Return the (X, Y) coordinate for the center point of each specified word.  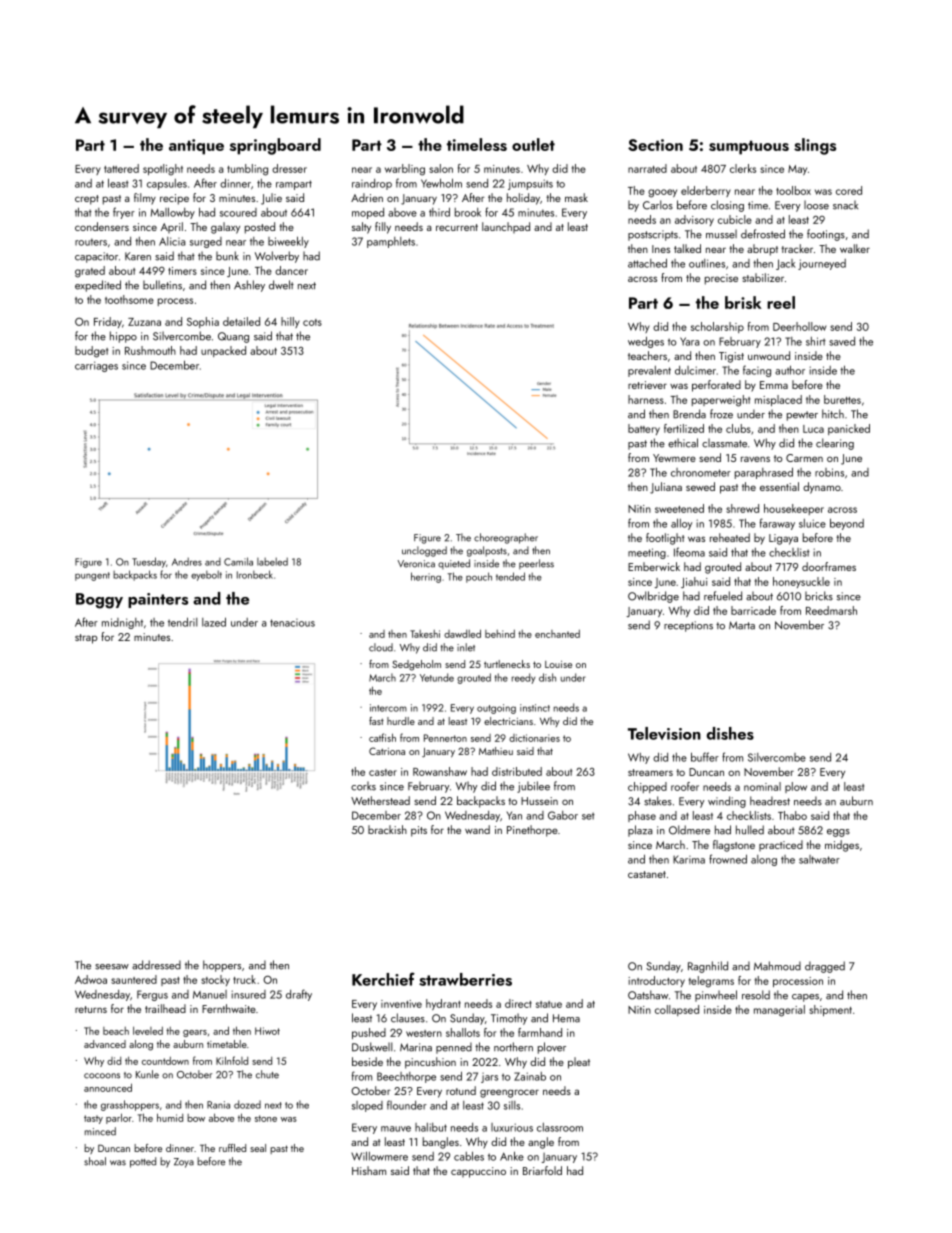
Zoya (184, 1163)
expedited (98, 286)
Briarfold (542, 1170)
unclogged (424, 551)
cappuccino (478, 1172)
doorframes (829, 566)
